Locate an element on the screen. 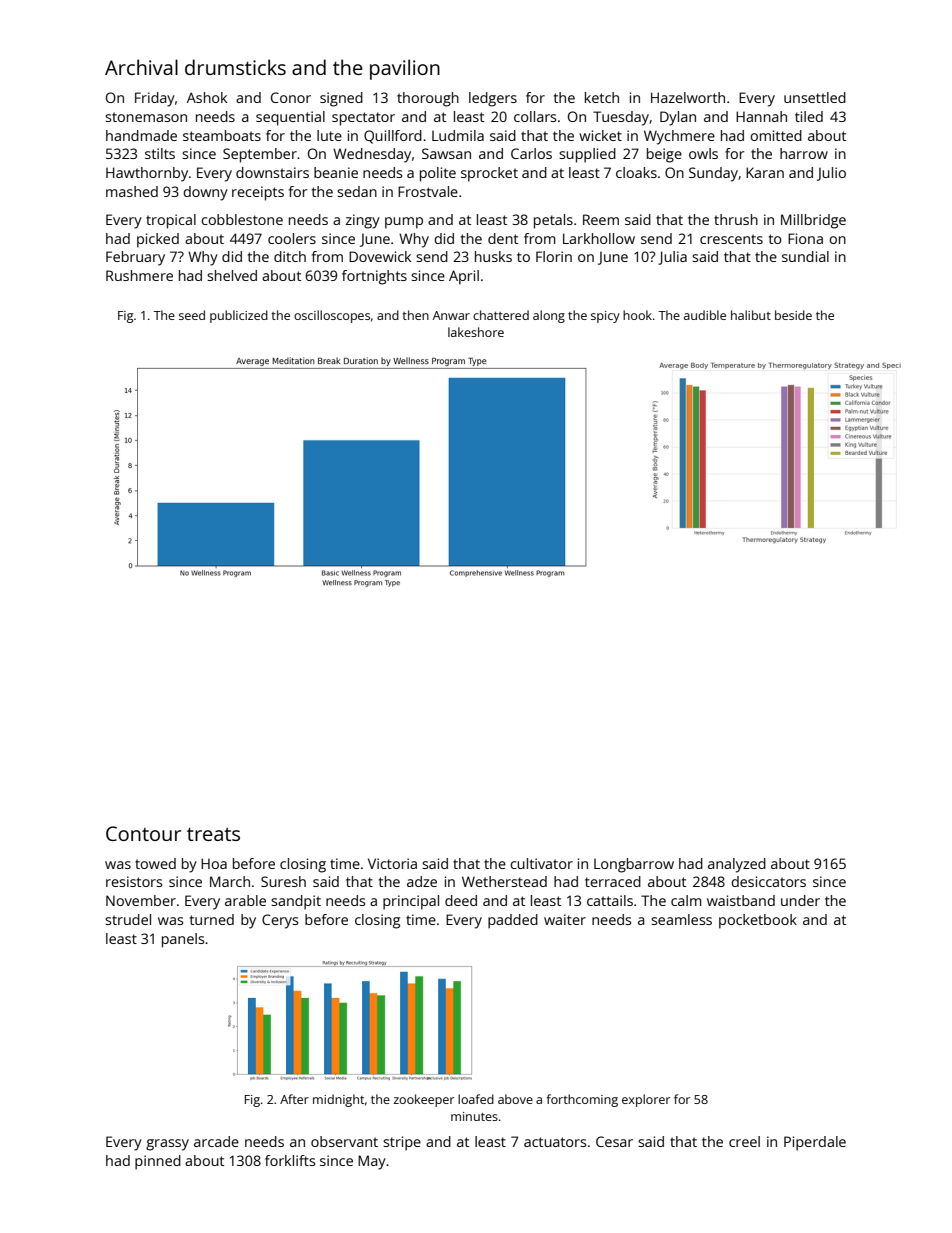 The image size is (952, 1233). seed is located at coordinates (192, 315).
